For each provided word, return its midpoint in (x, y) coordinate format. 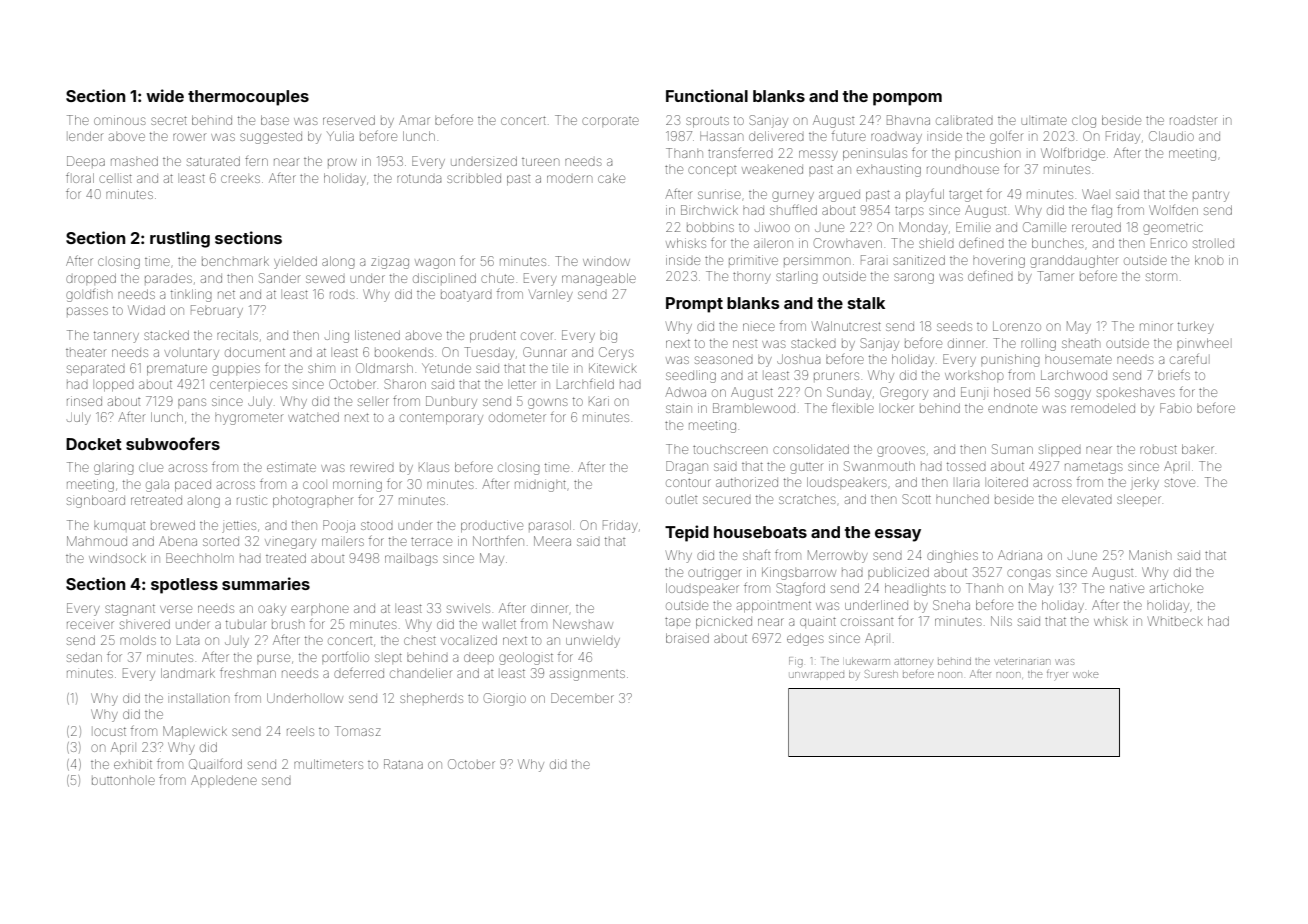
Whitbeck (1175, 621)
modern (569, 179)
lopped (115, 386)
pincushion (987, 153)
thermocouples (248, 98)
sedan (84, 657)
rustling (180, 239)
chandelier (421, 673)
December (582, 698)
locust (110, 731)
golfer (1006, 137)
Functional (707, 95)
